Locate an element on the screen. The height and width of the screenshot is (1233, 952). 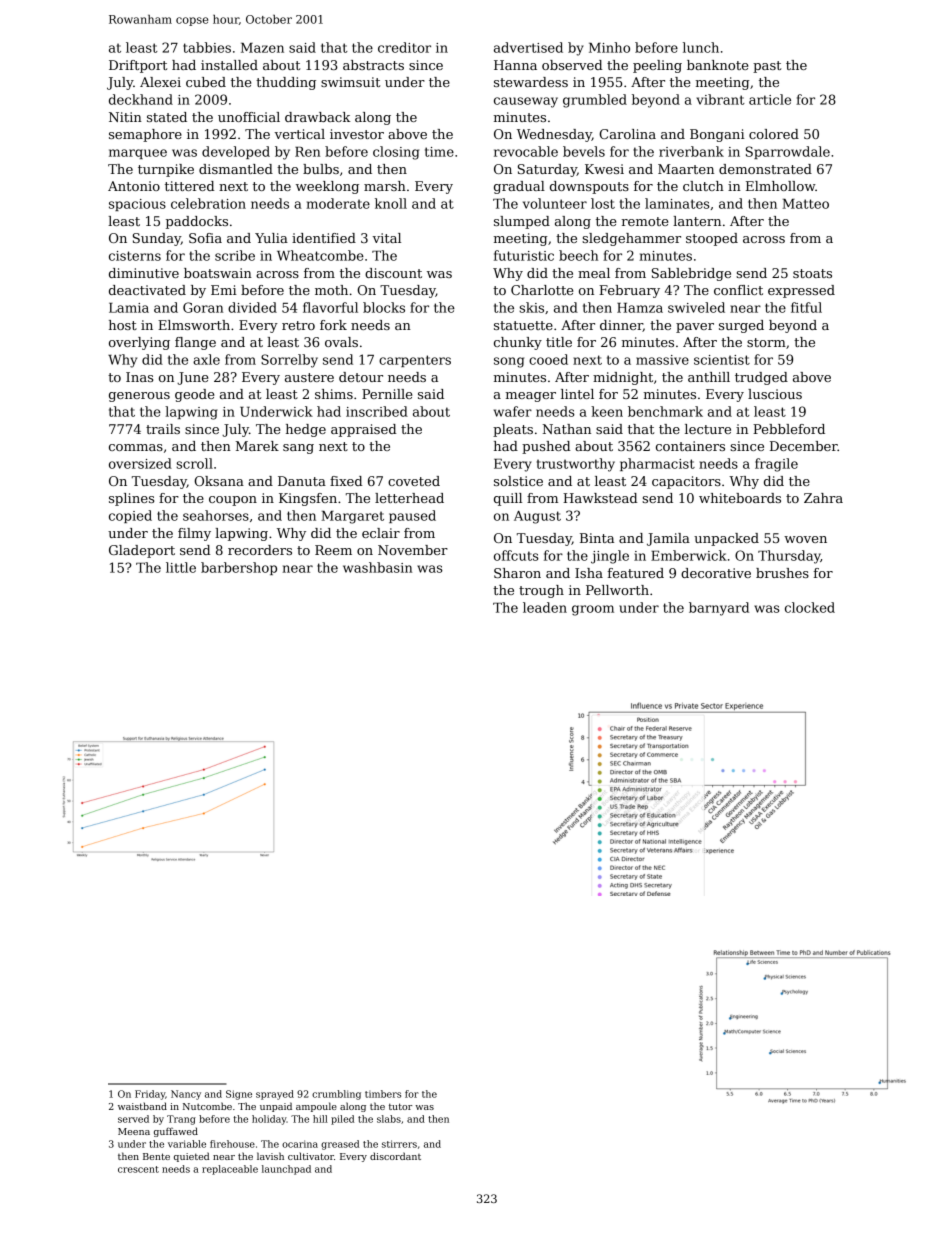
lunch is located at coordinates (701, 47).
